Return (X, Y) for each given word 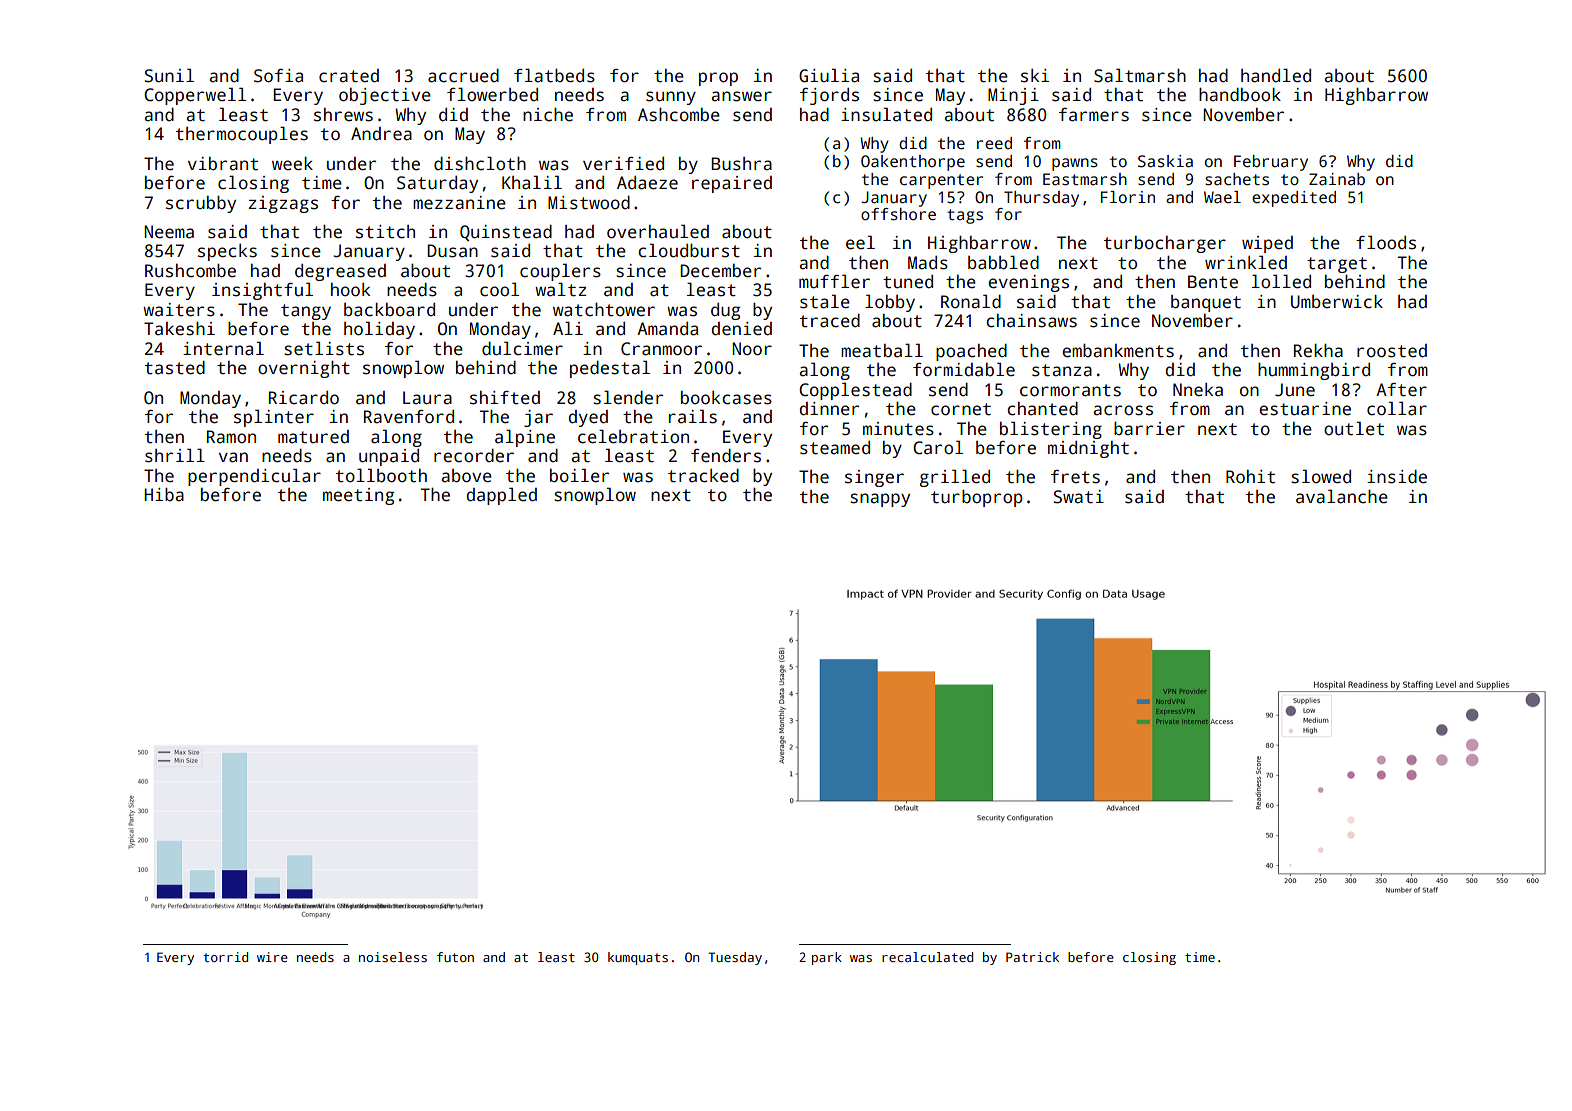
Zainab (1337, 179)
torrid (225, 957)
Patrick (1032, 957)
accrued (463, 76)
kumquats (638, 958)
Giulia (829, 75)
